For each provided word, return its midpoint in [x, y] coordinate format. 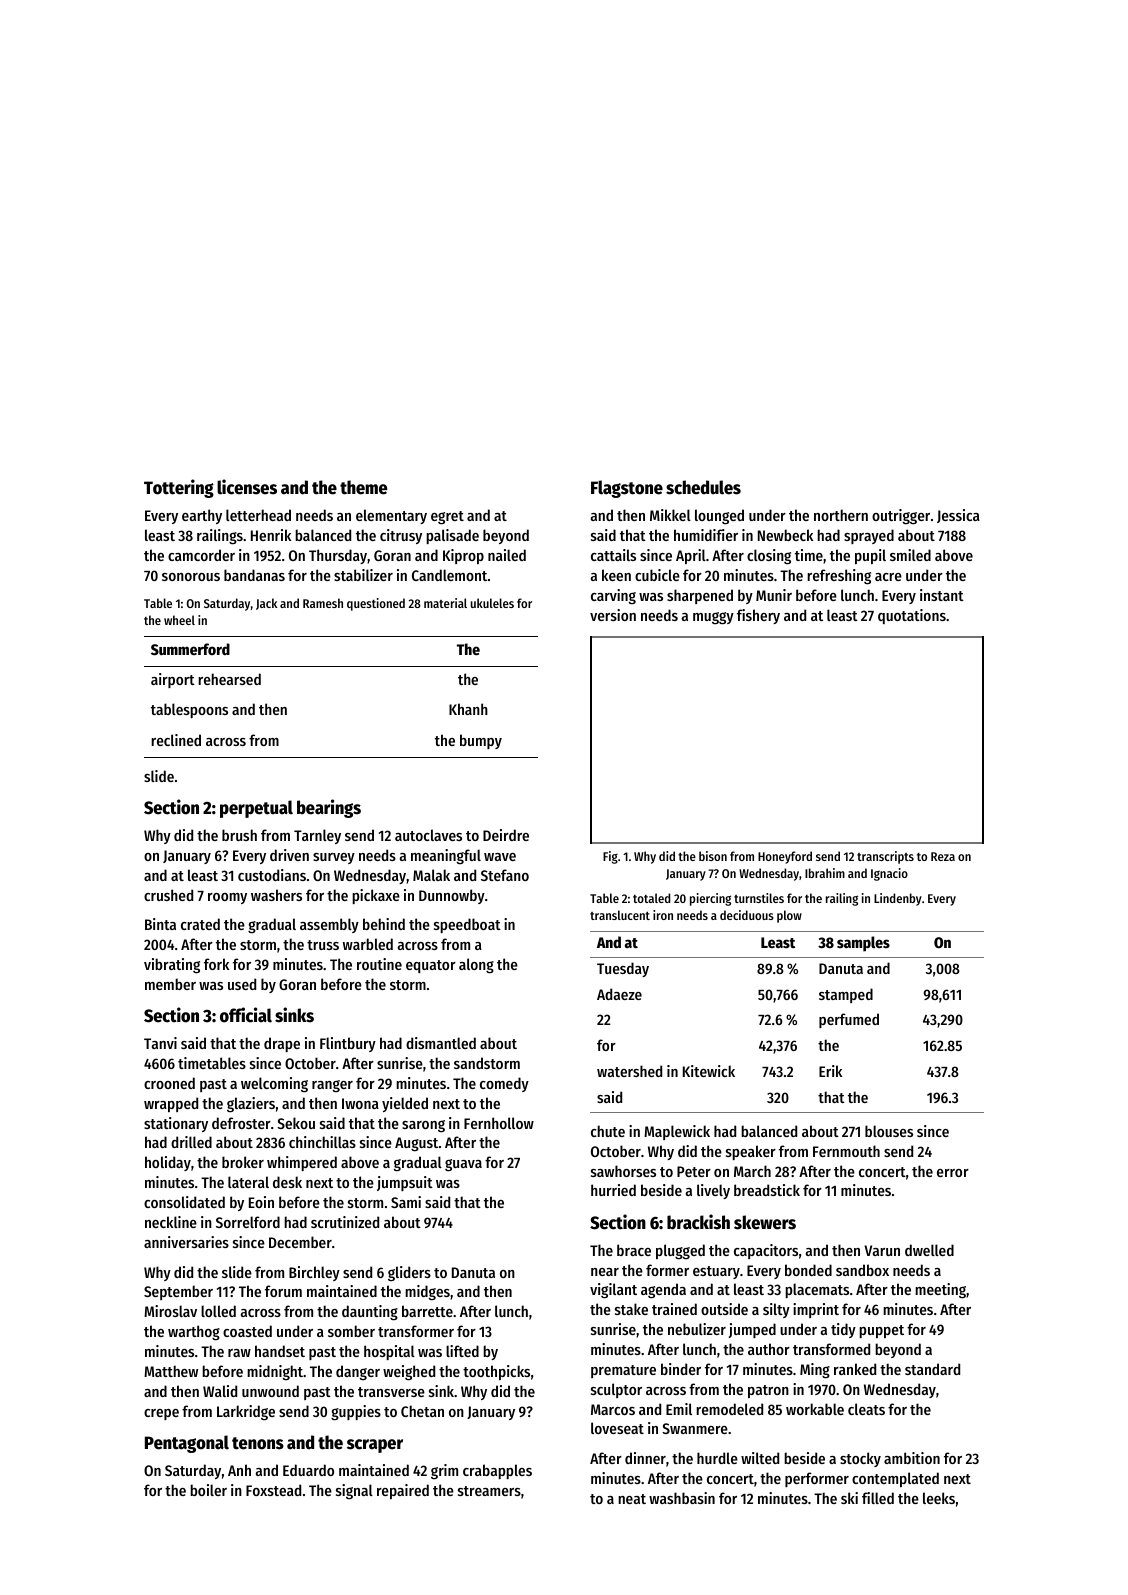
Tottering [179, 488]
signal [354, 1492]
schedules [703, 487]
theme [363, 487]
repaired [403, 1491]
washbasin [682, 1498]
